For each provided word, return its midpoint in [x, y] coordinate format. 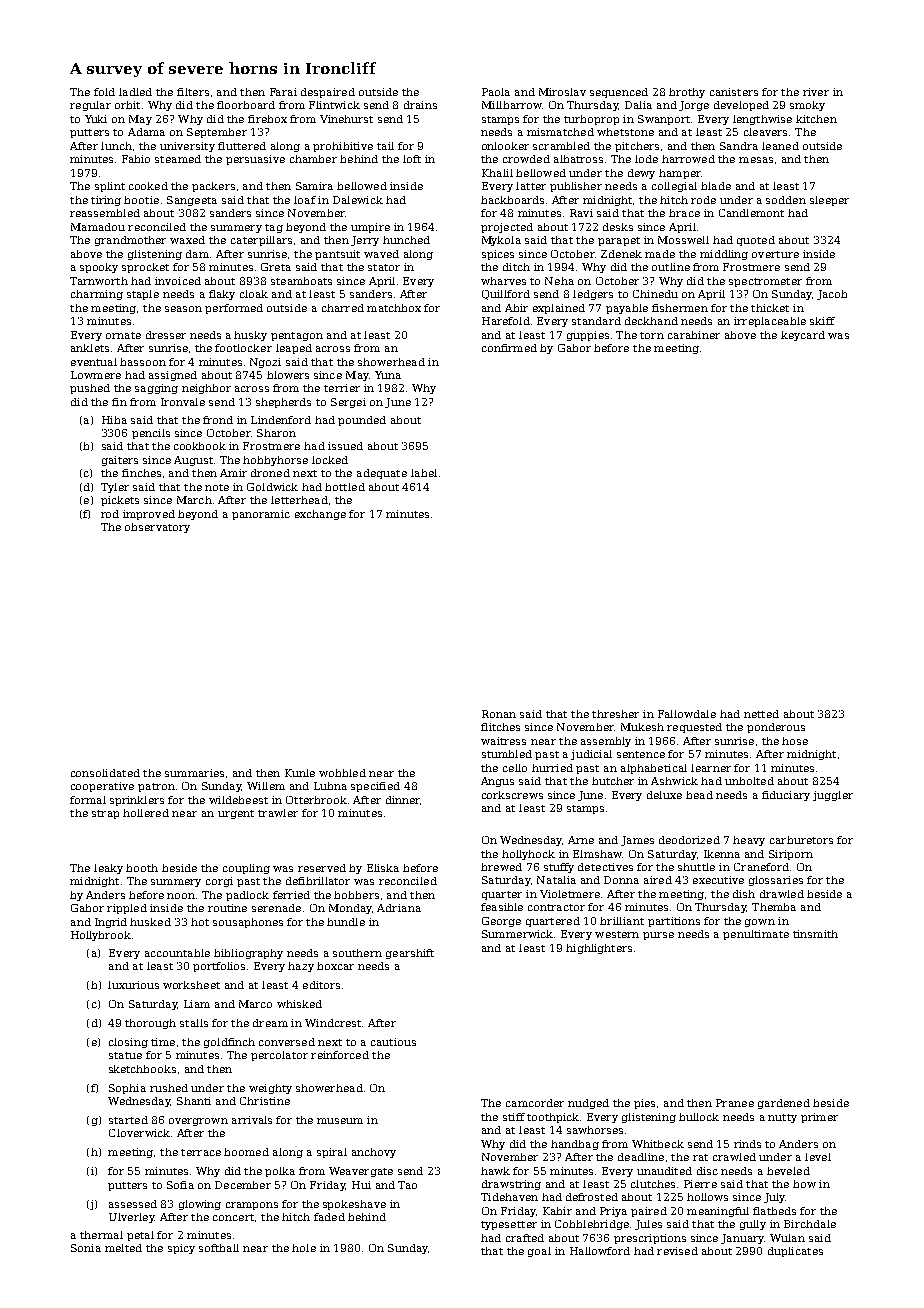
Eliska [383, 868]
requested [694, 728]
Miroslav [562, 92]
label [424, 473]
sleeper [829, 201]
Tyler [115, 488]
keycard [803, 336]
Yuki [96, 119]
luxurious [133, 985]
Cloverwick [139, 1133]
